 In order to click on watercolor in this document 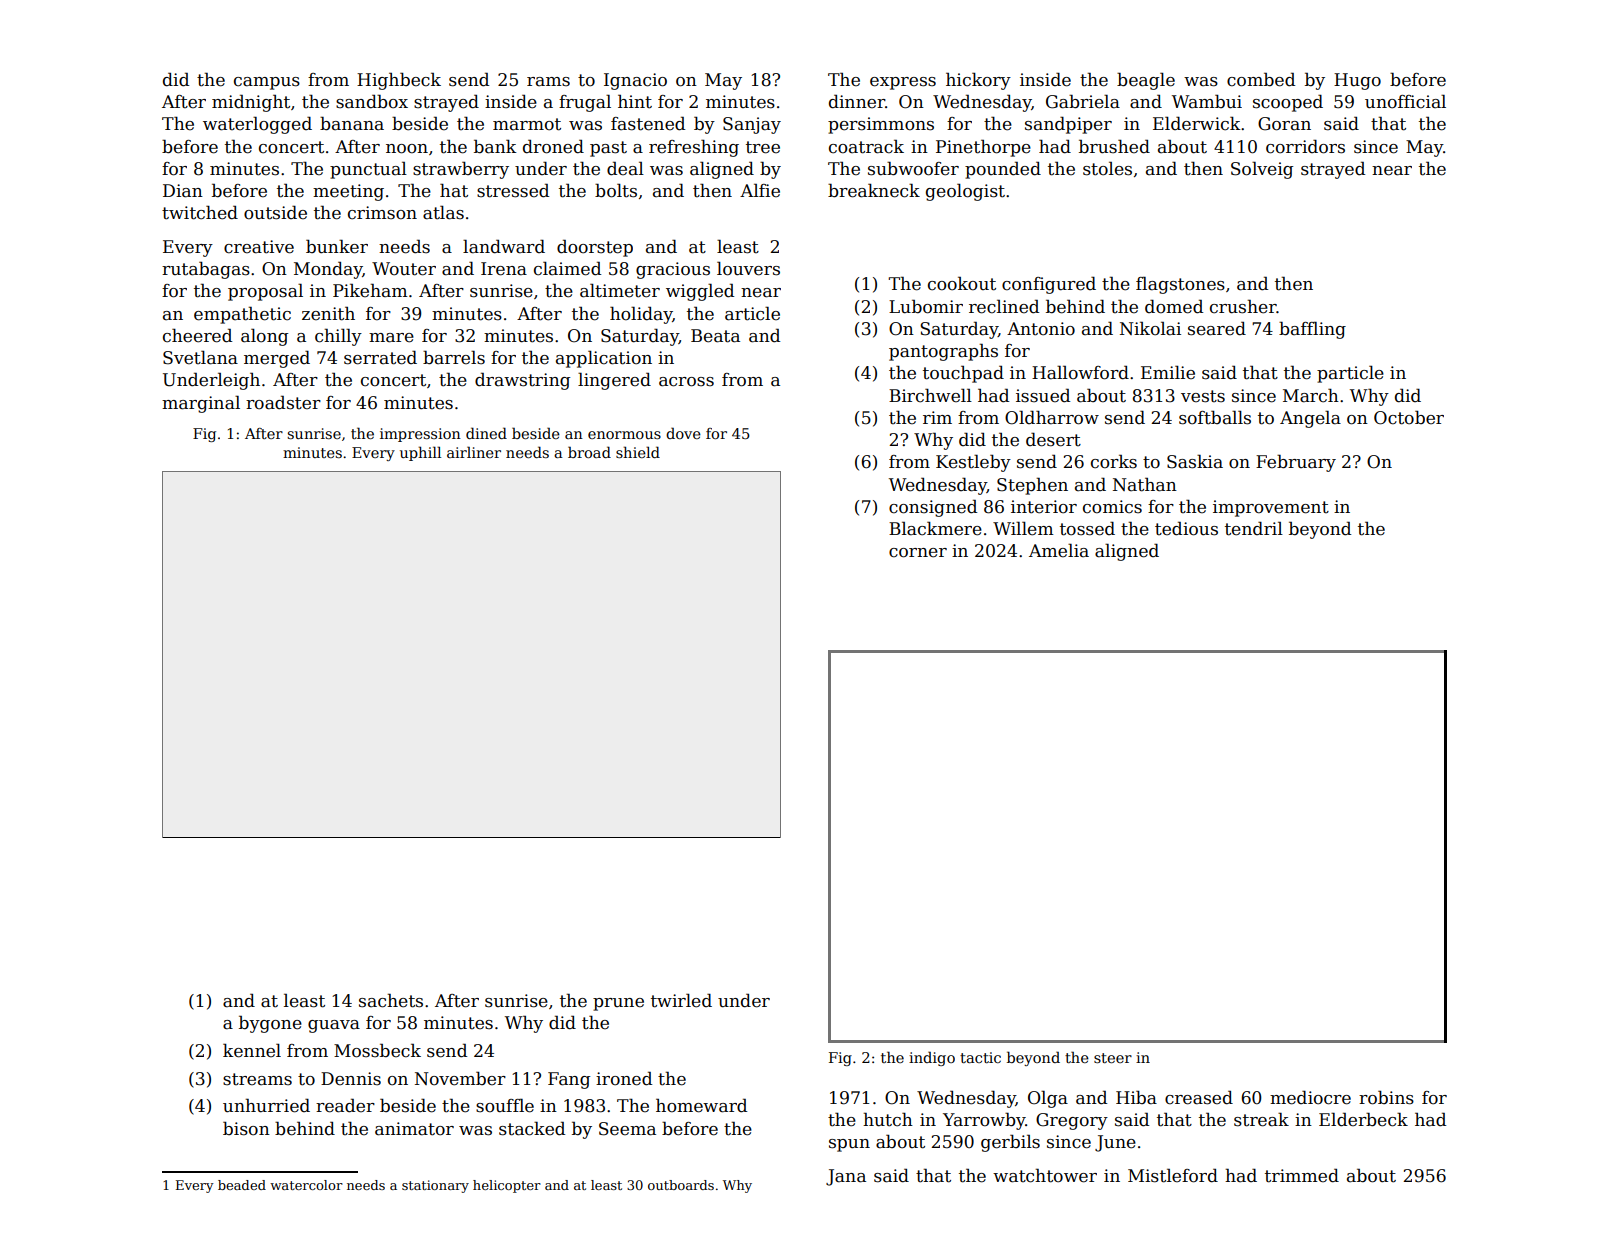, I will do `click(306, 1185)`.
